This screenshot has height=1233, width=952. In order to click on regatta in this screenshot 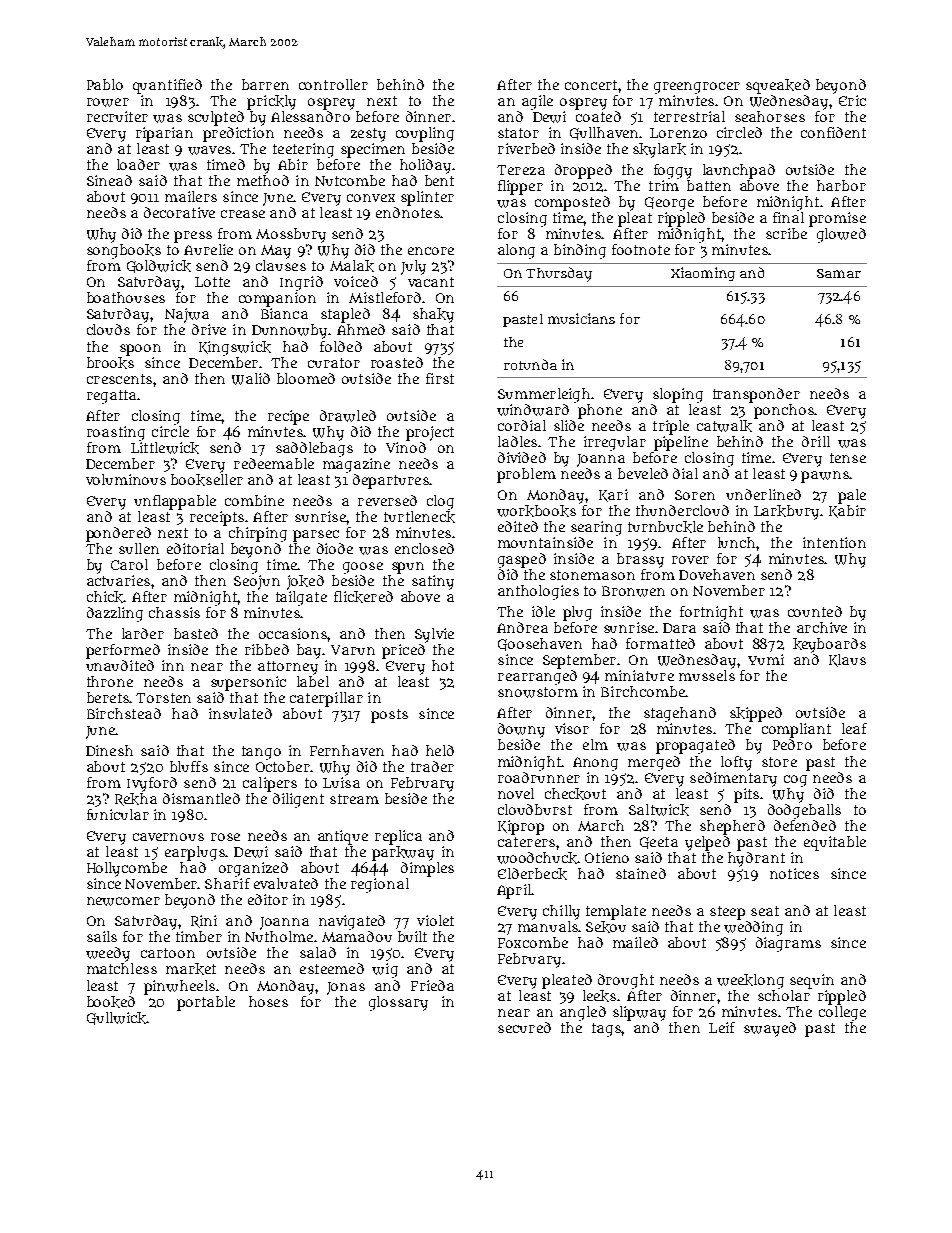, I will do `click(111, 397)`.
